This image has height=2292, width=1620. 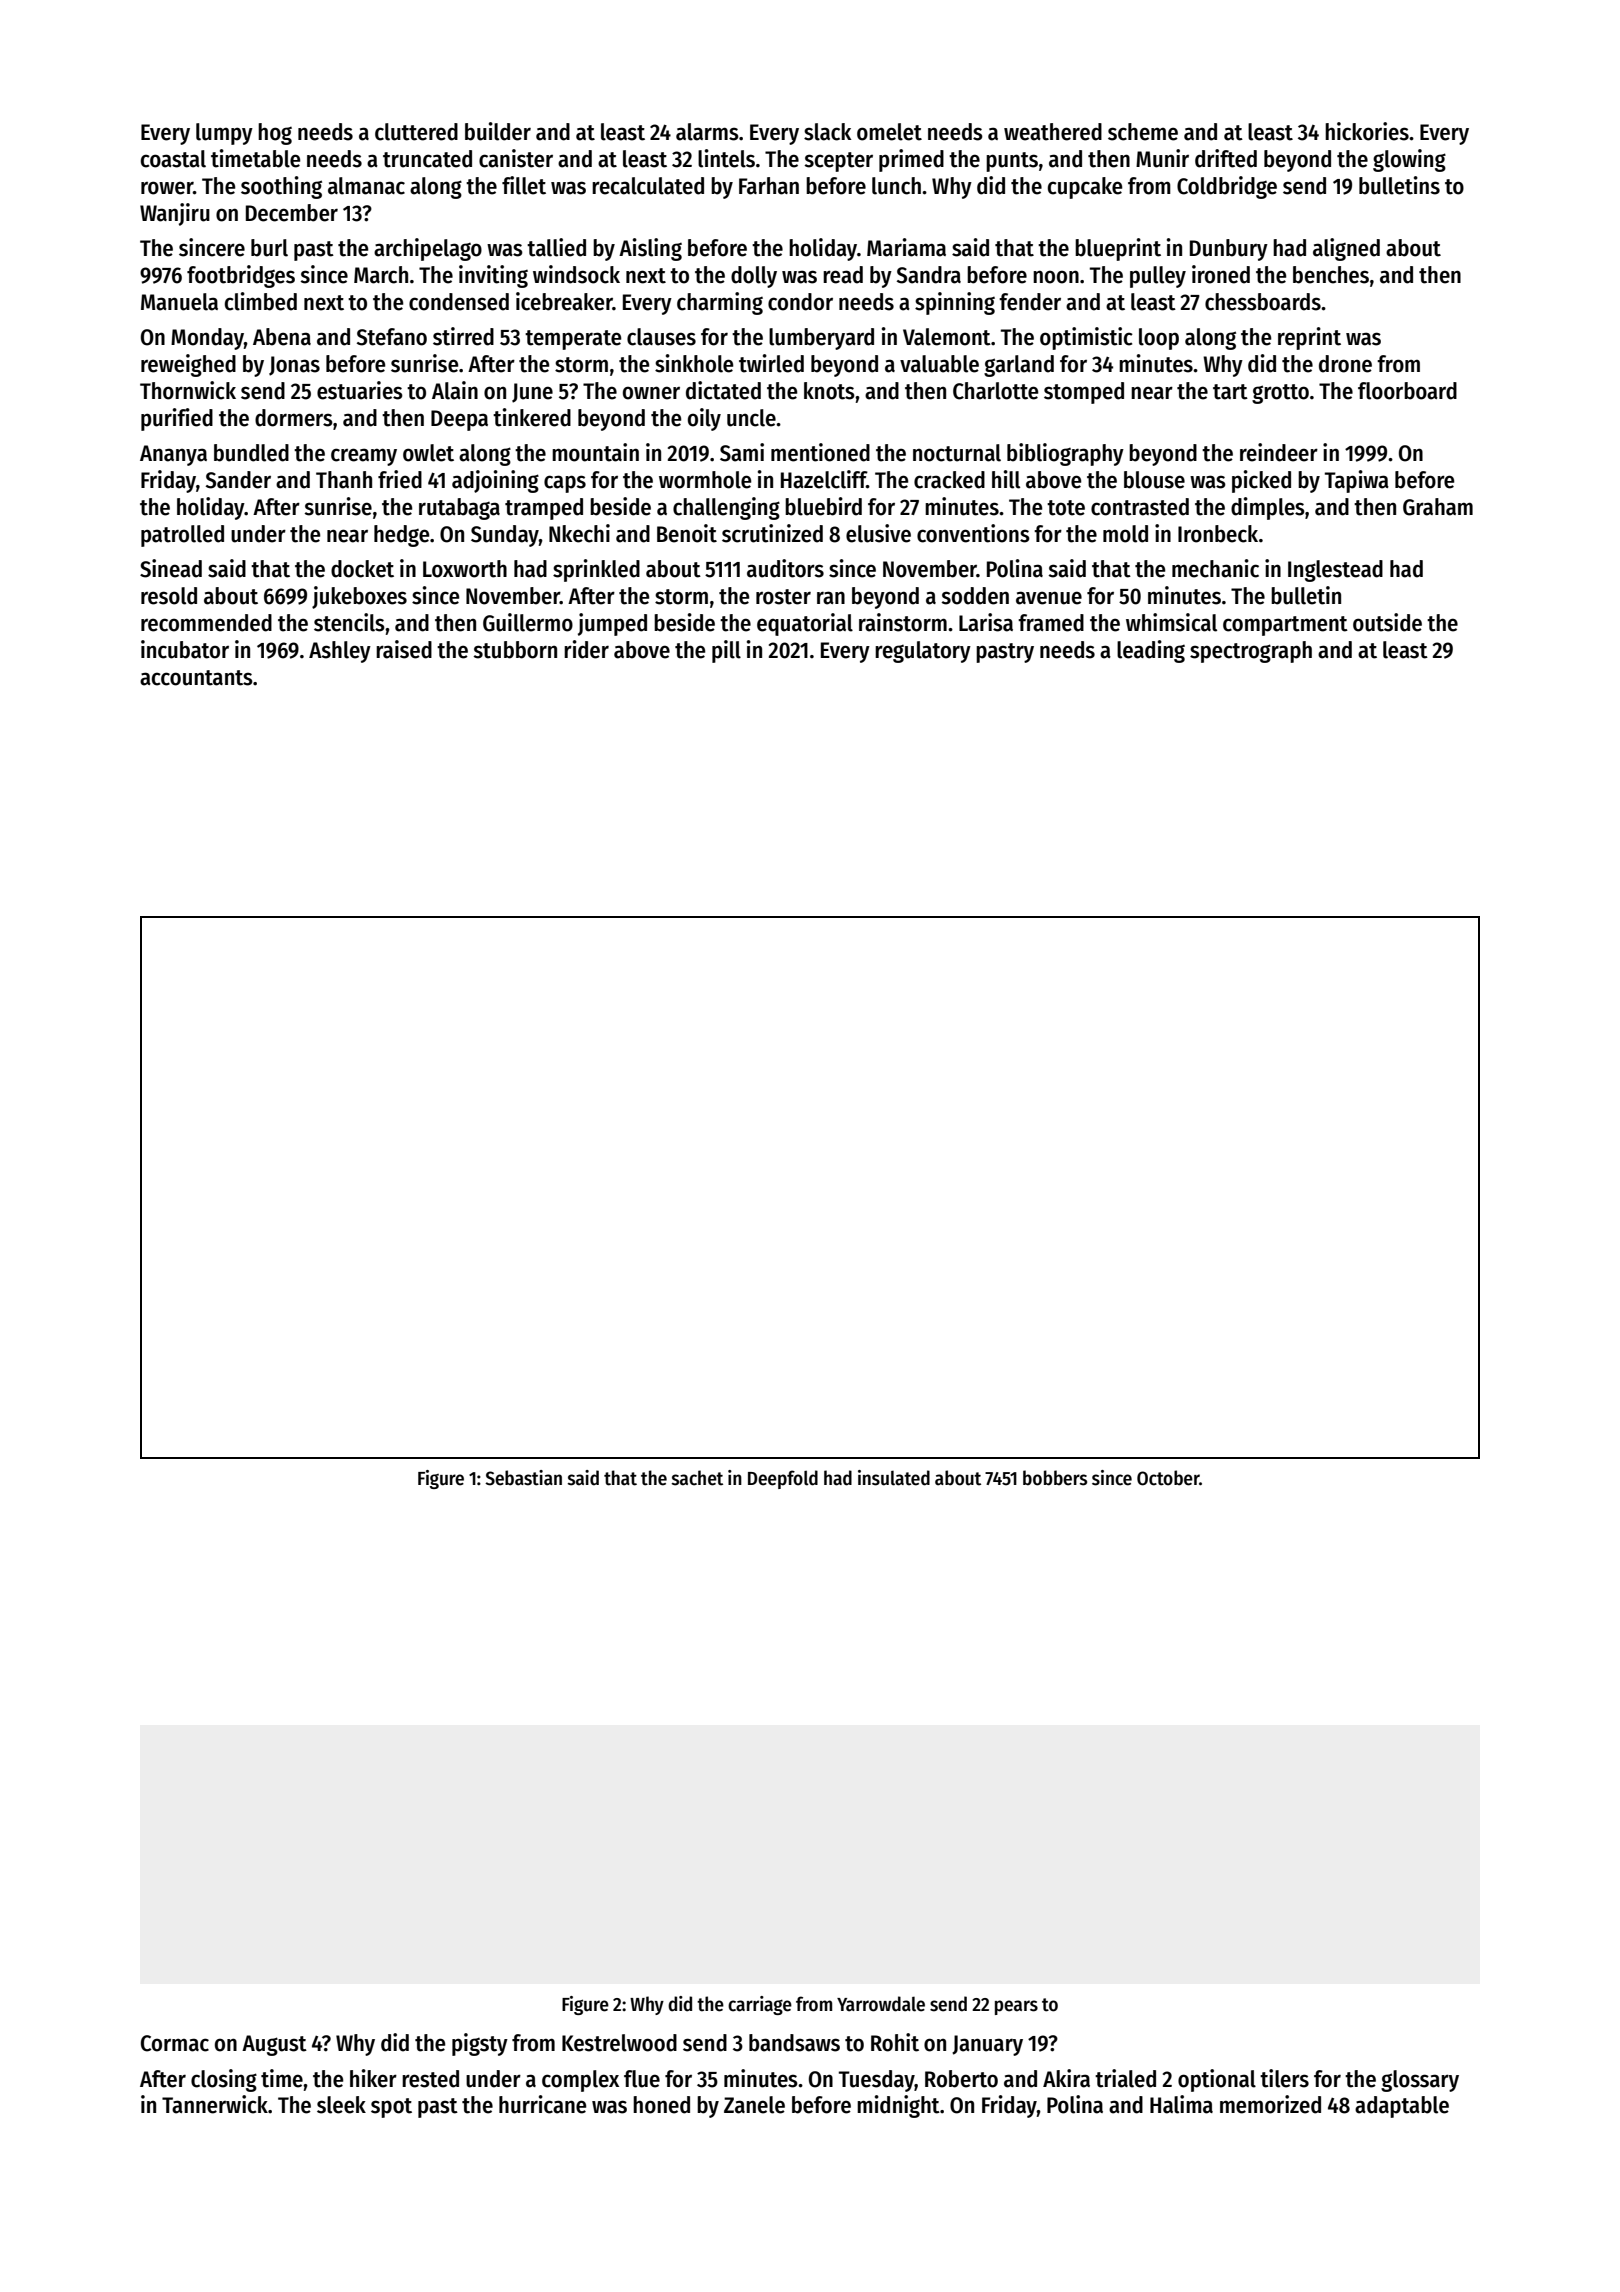 I want to click on dictated, so click(x=723, y=390).
